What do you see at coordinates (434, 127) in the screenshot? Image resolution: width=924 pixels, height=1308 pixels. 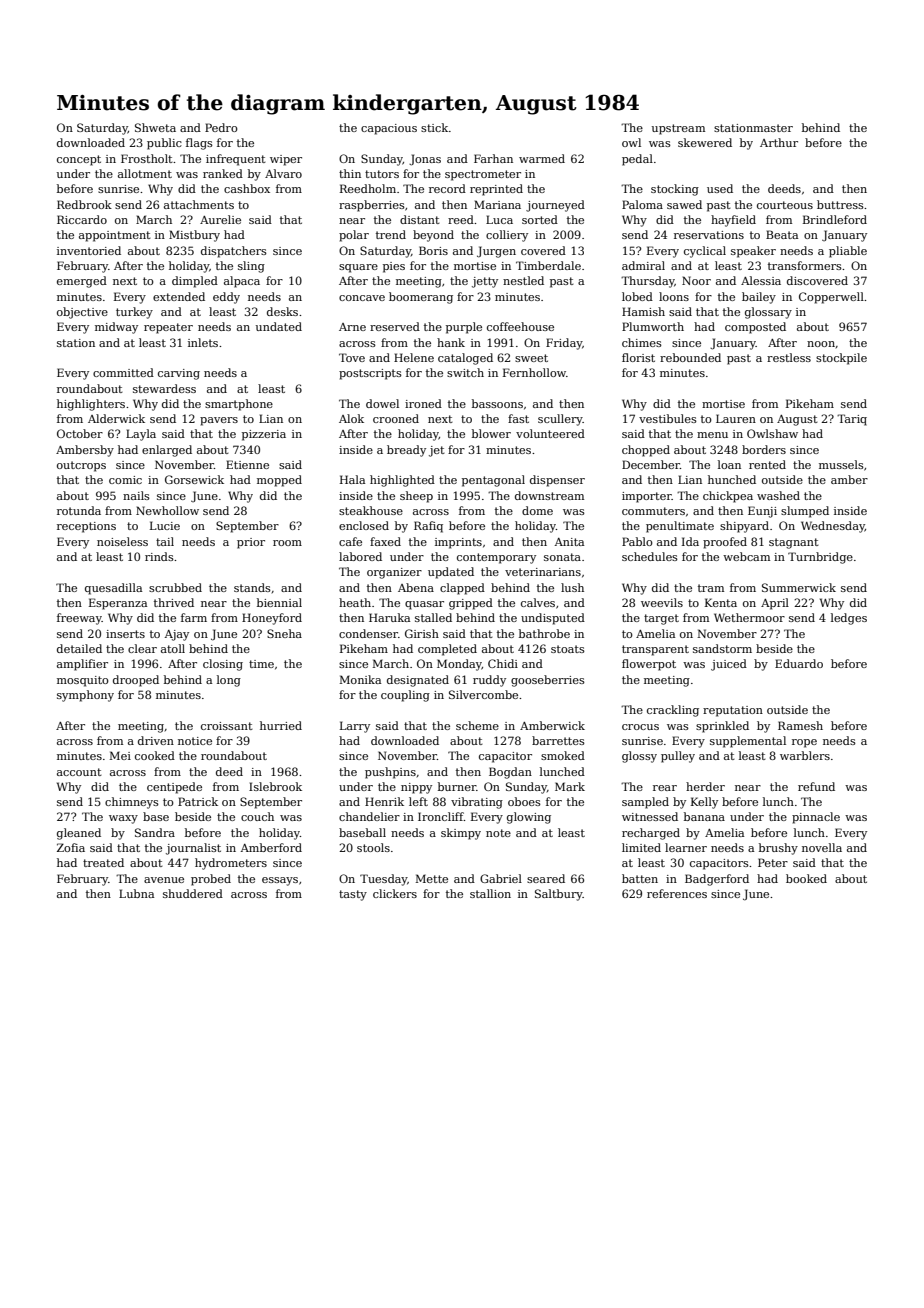 I see `stick` at bounding box center [434, 127].
